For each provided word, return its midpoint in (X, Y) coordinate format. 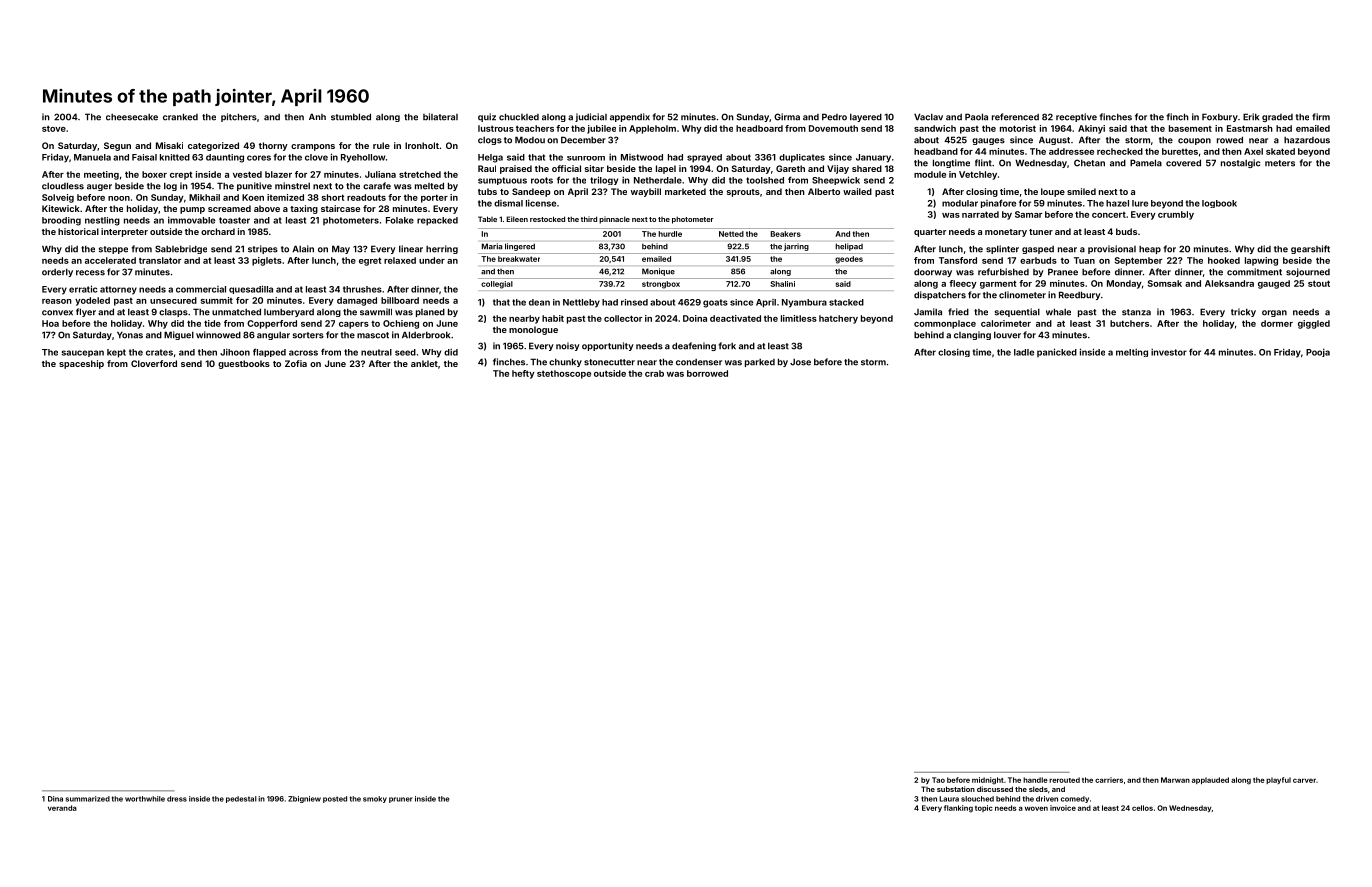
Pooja (1318, 352)
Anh (317, 116)
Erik (1251, 117)
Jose (800, 362)
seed (405, 352)
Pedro (834, 117)
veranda (62, 808)
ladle (1024, 352)
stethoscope (564, 374)
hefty (523, 374)
